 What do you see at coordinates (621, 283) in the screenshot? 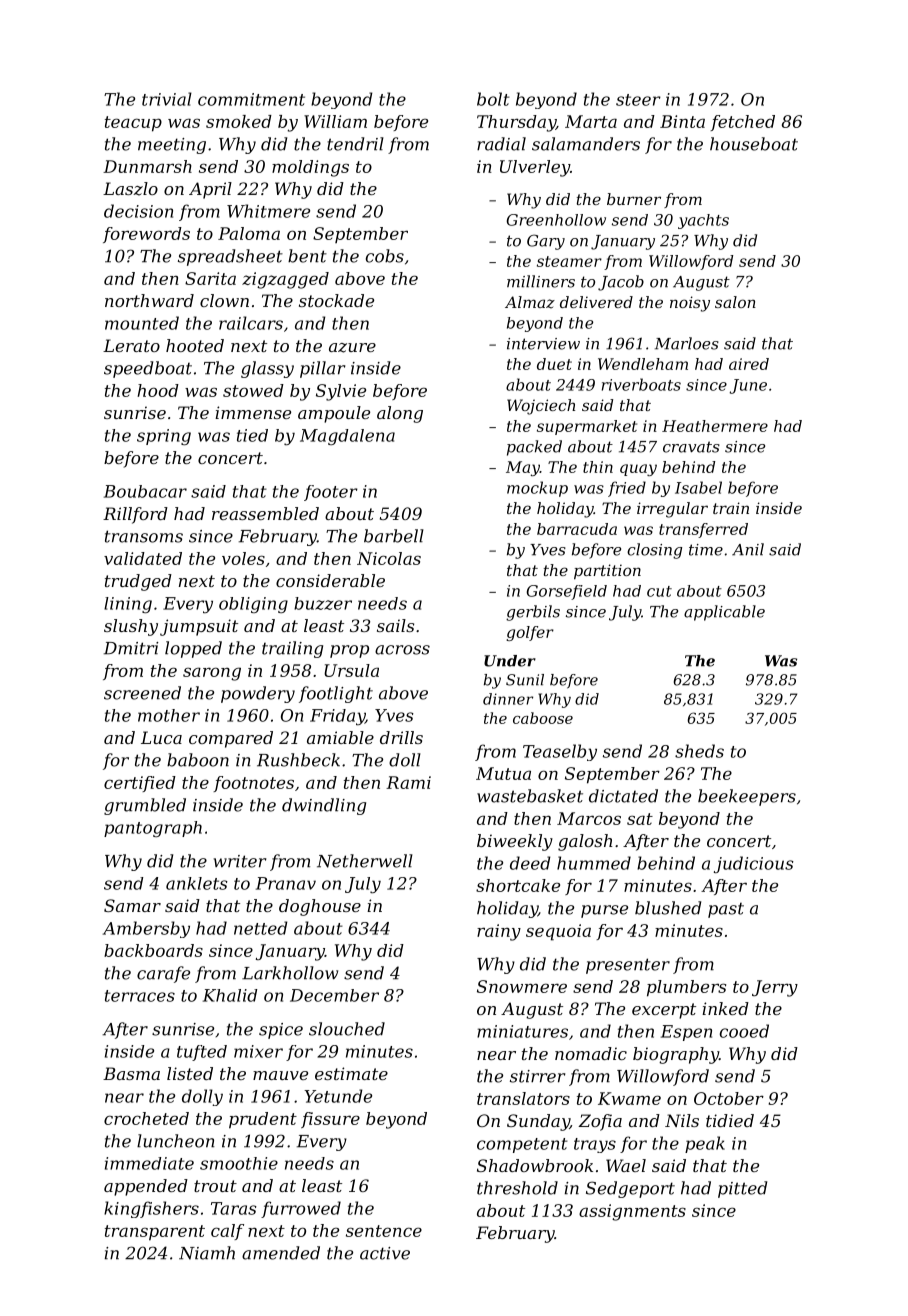
I see `Jacob` at bounding box center [621, 283].
